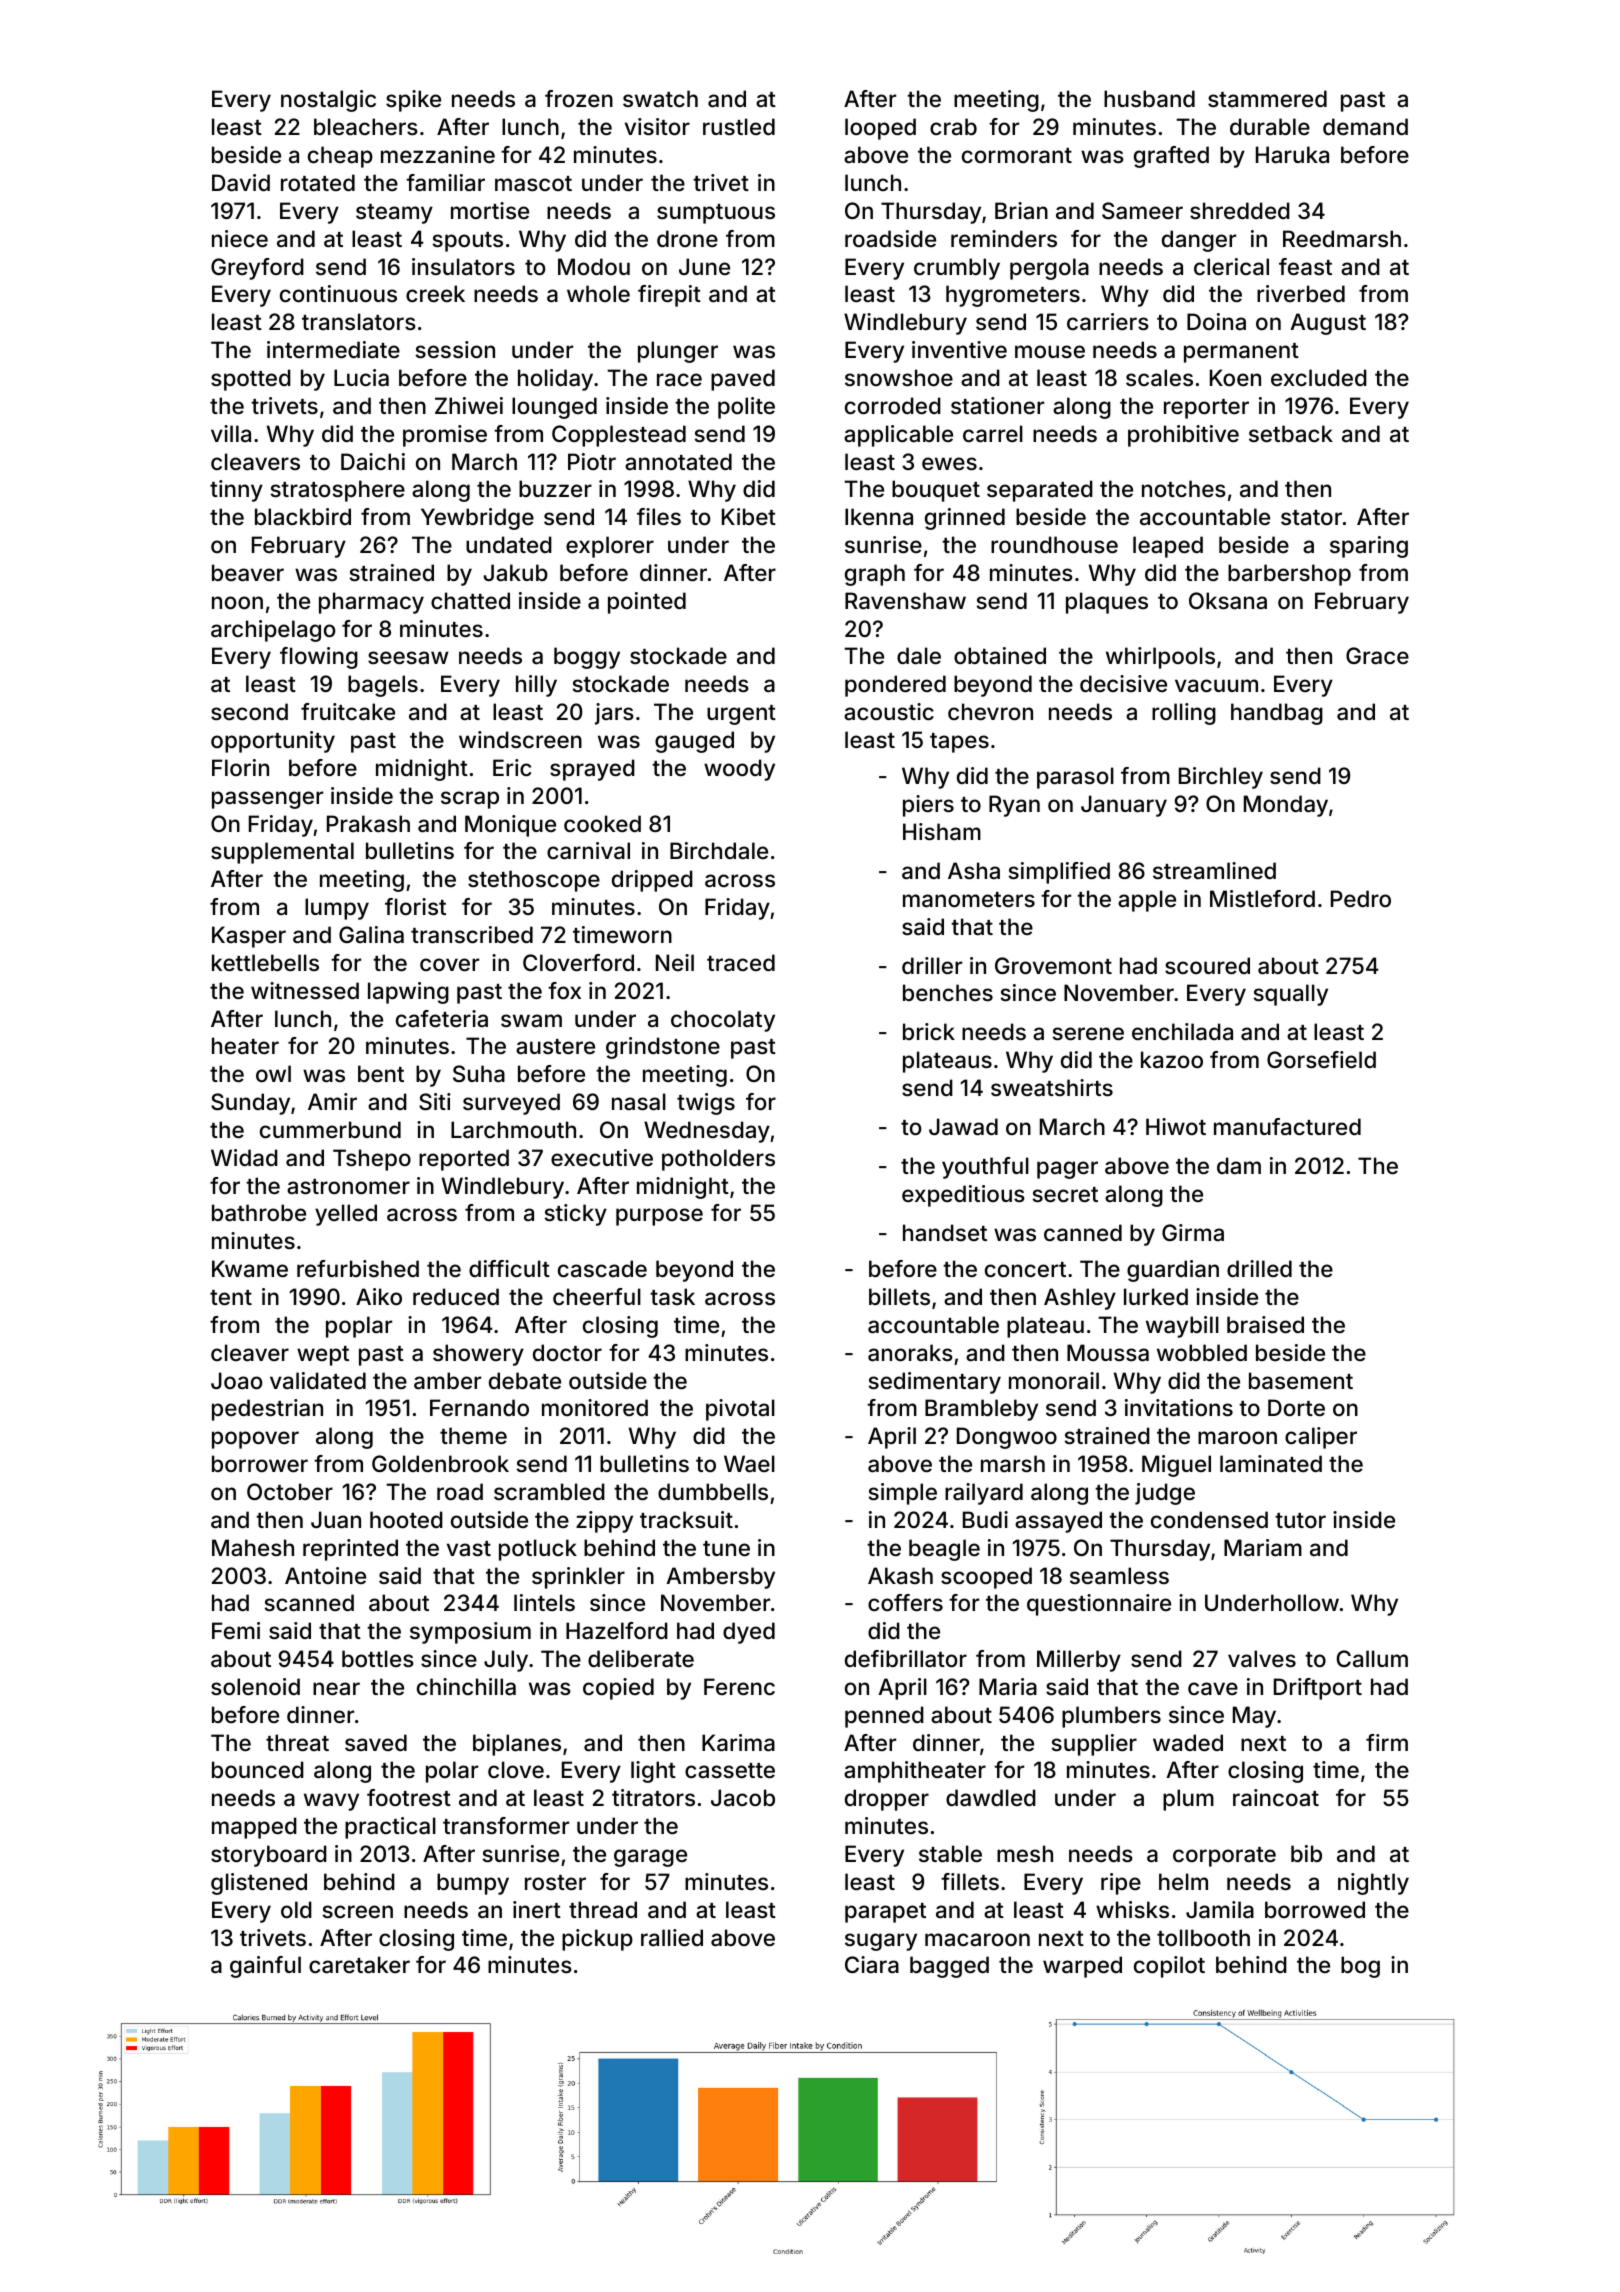 The height and width of the image is (2292, 1620). Describe the element at coordinates (910, 1353) in the image. I see `anoraks` at that location.
